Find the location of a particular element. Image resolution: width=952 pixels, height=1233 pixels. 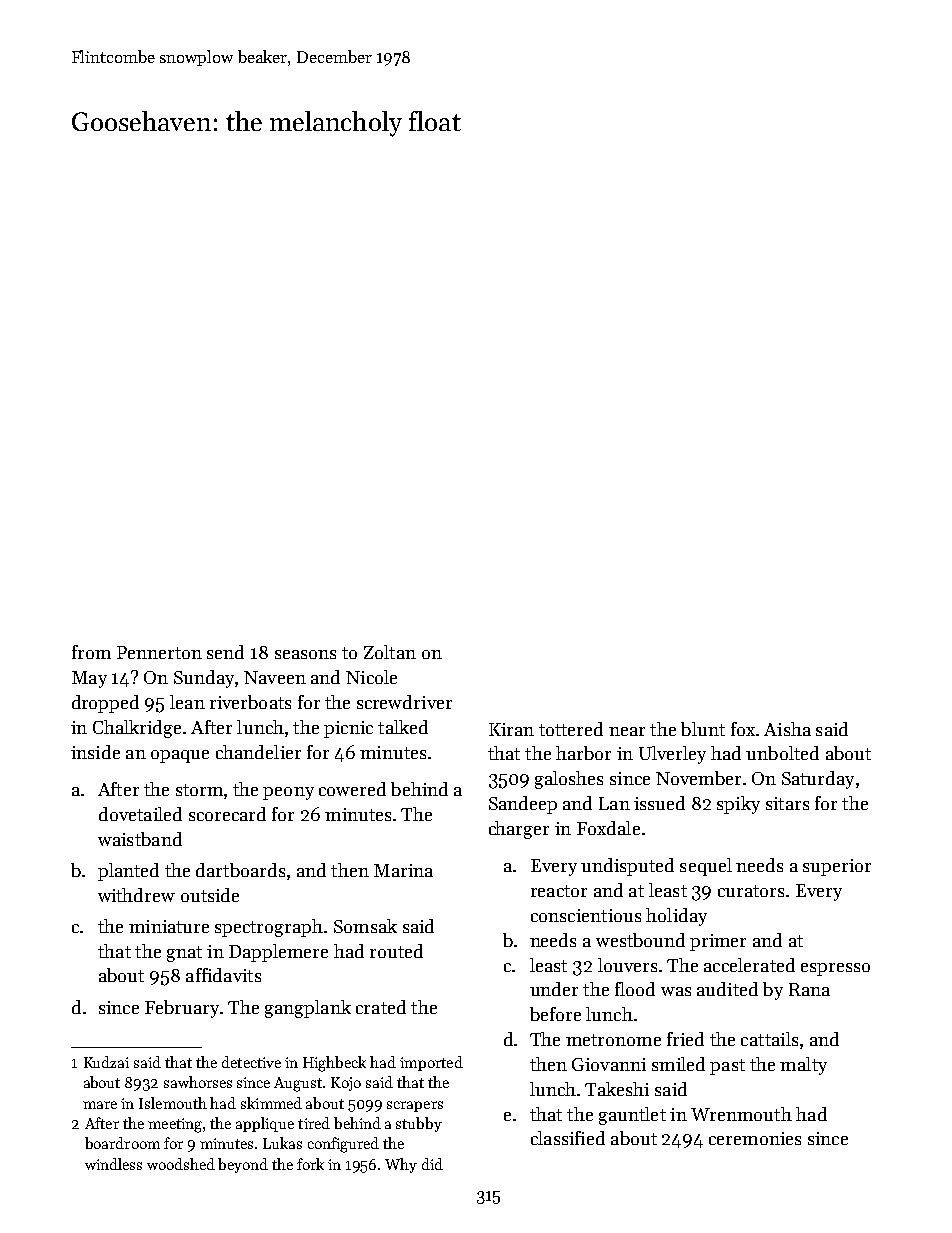

ceremonies is located at coordinates (755, 1138).
